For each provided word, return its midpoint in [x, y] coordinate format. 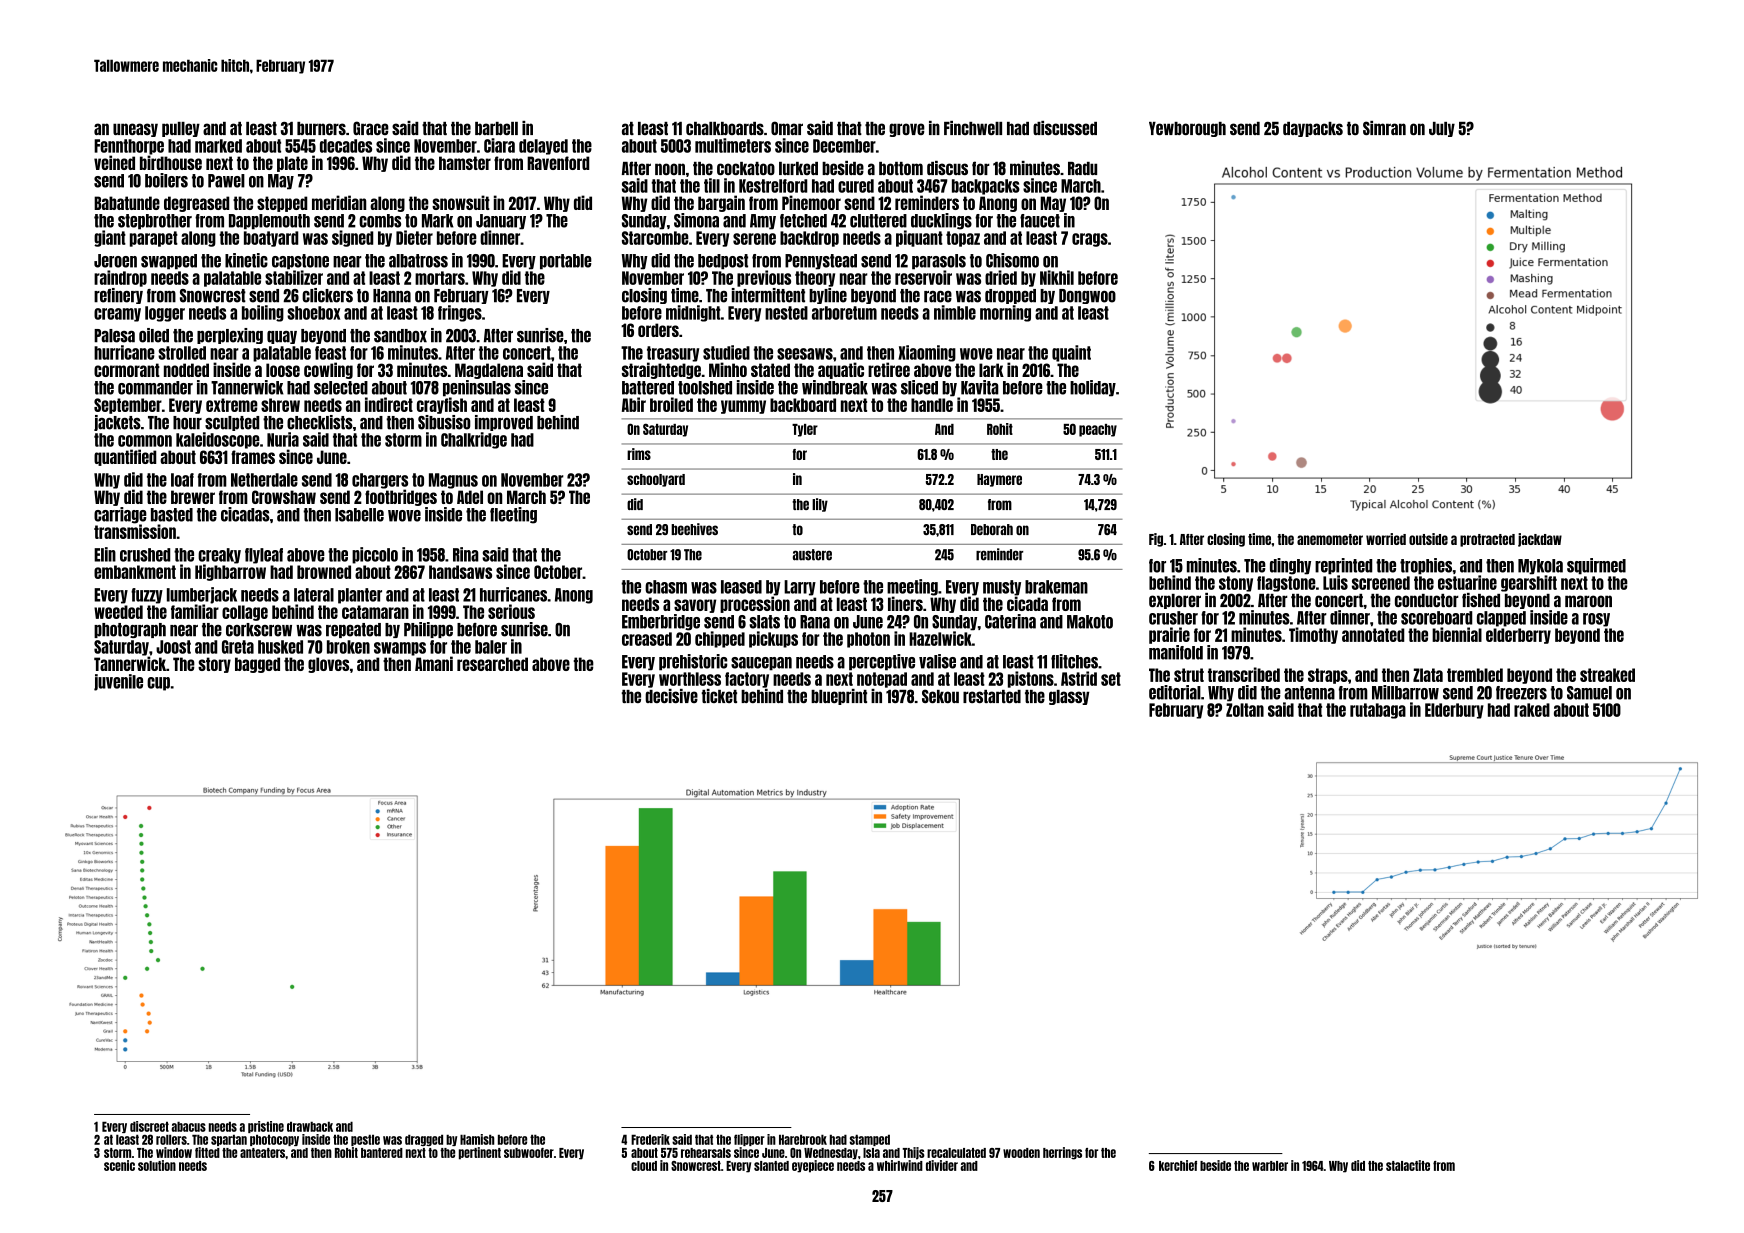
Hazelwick [940, 638]
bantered [382, 1153]
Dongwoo [1087, 296]
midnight [693, 313]
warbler [1270, 1166]
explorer [1175, 601]
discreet [149, 1126]
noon [670, 169]
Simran [1384, 128]
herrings [1062, 1153]
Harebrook [803, 1139]
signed [352, 238]
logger [165, 314]
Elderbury [1454, 711]
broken [348, 647]
